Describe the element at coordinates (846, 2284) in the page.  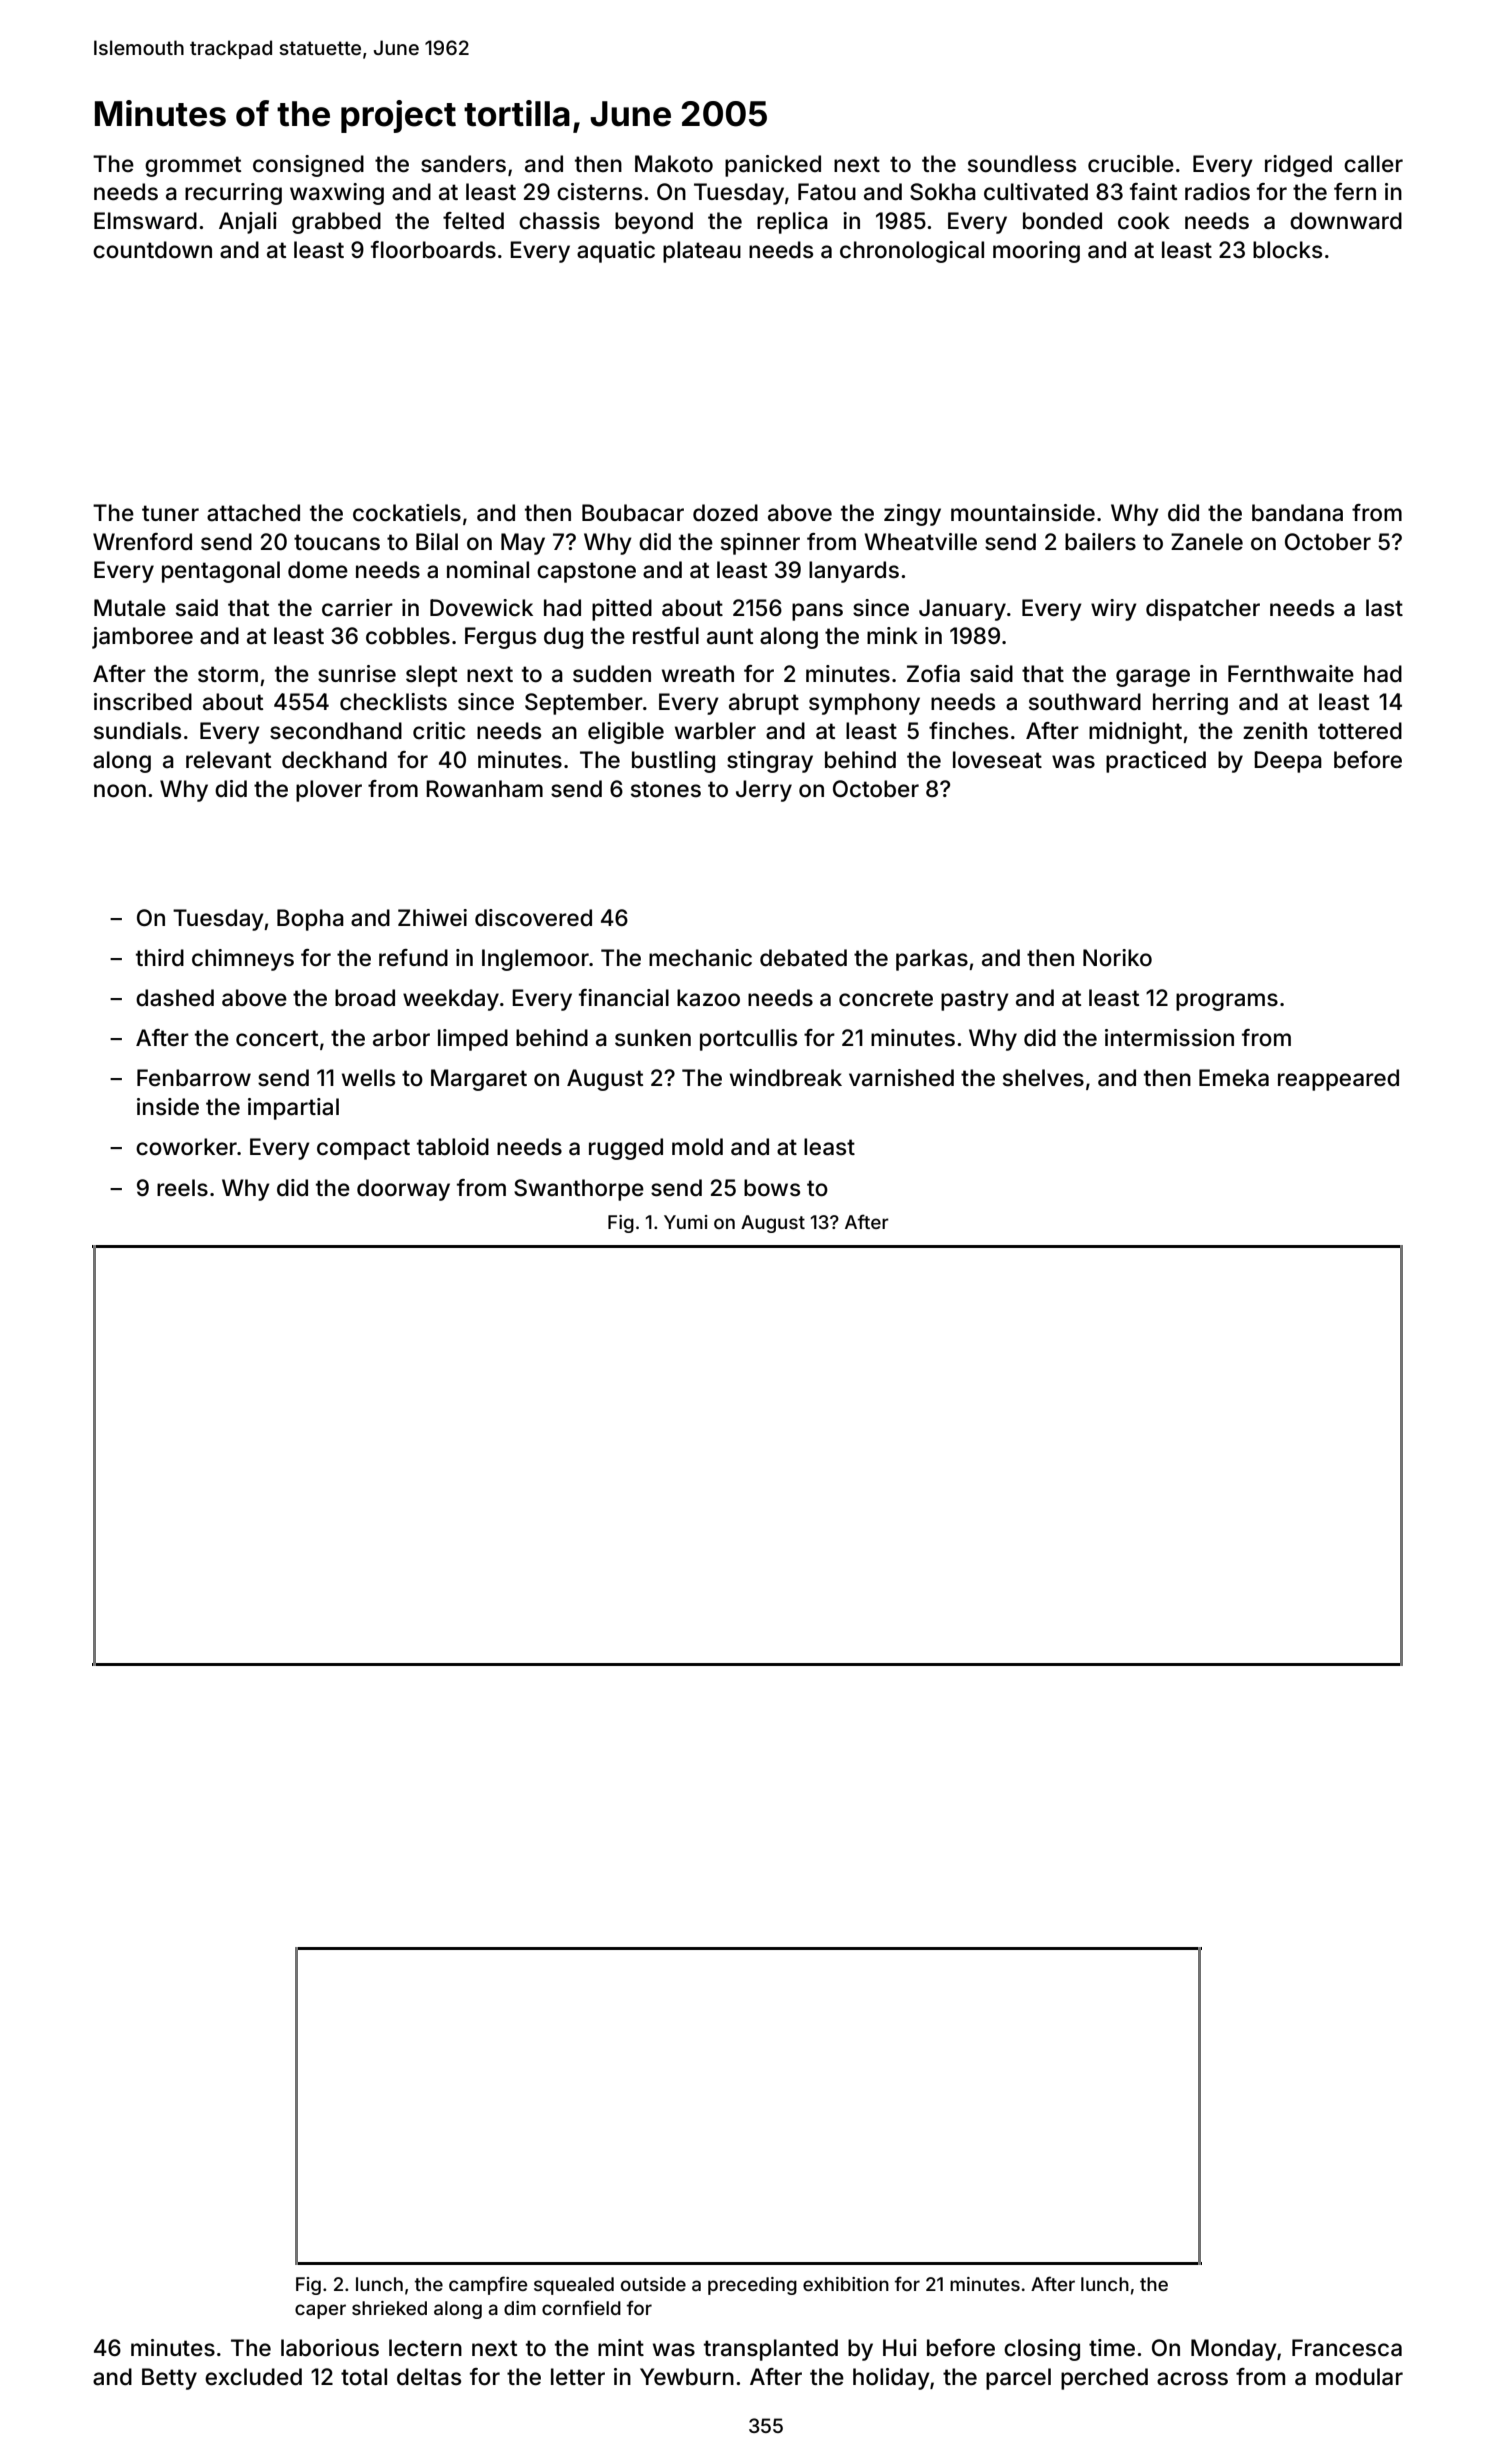
I see `exhibition` at that location.
